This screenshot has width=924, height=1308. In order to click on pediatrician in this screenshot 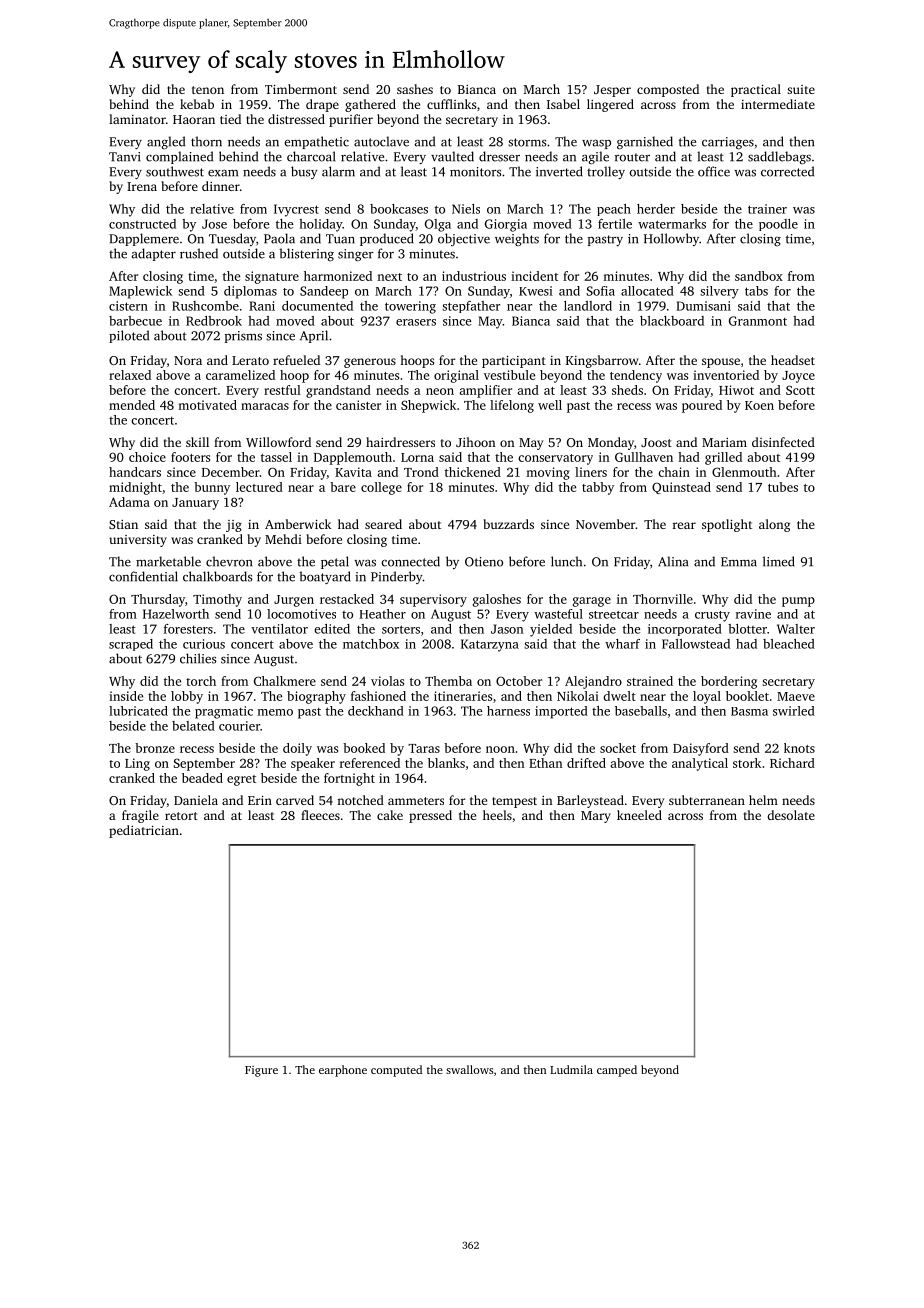, I will do `click(144, 831)`.
